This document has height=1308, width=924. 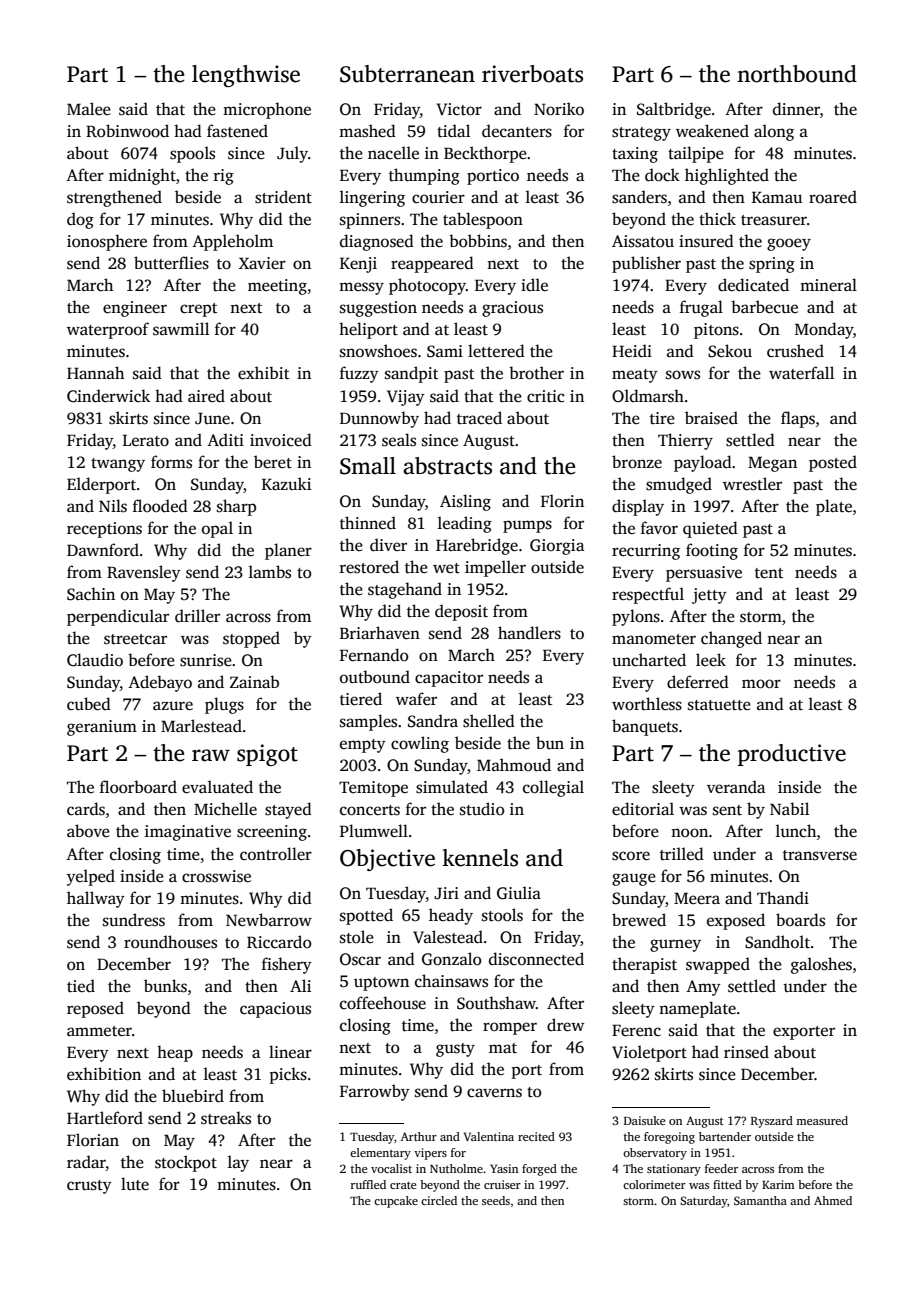 I want to click on northbound, so click(x=797, y=74).
